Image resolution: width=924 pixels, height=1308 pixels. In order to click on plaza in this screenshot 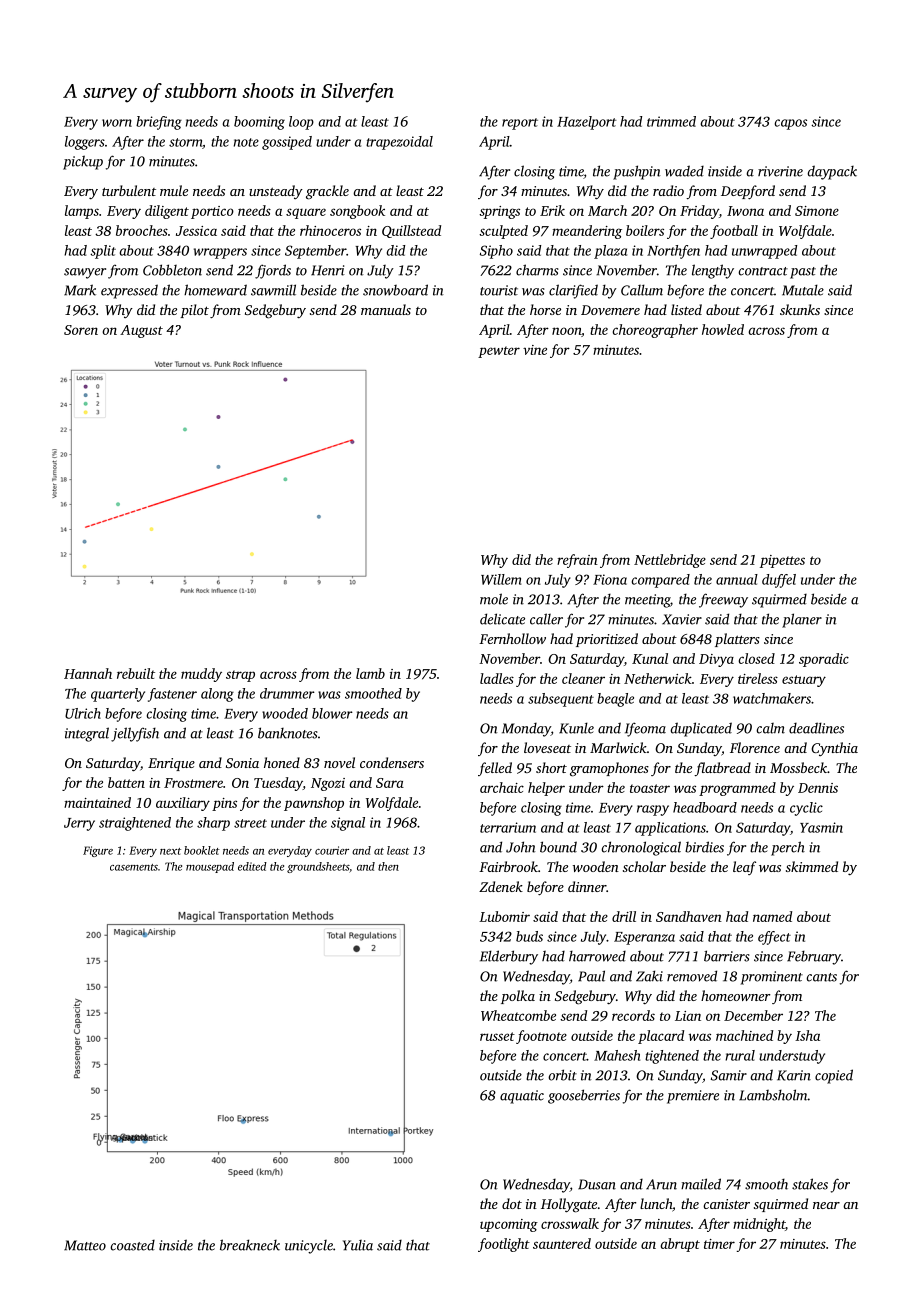, I will do `click(610, 252)`.
